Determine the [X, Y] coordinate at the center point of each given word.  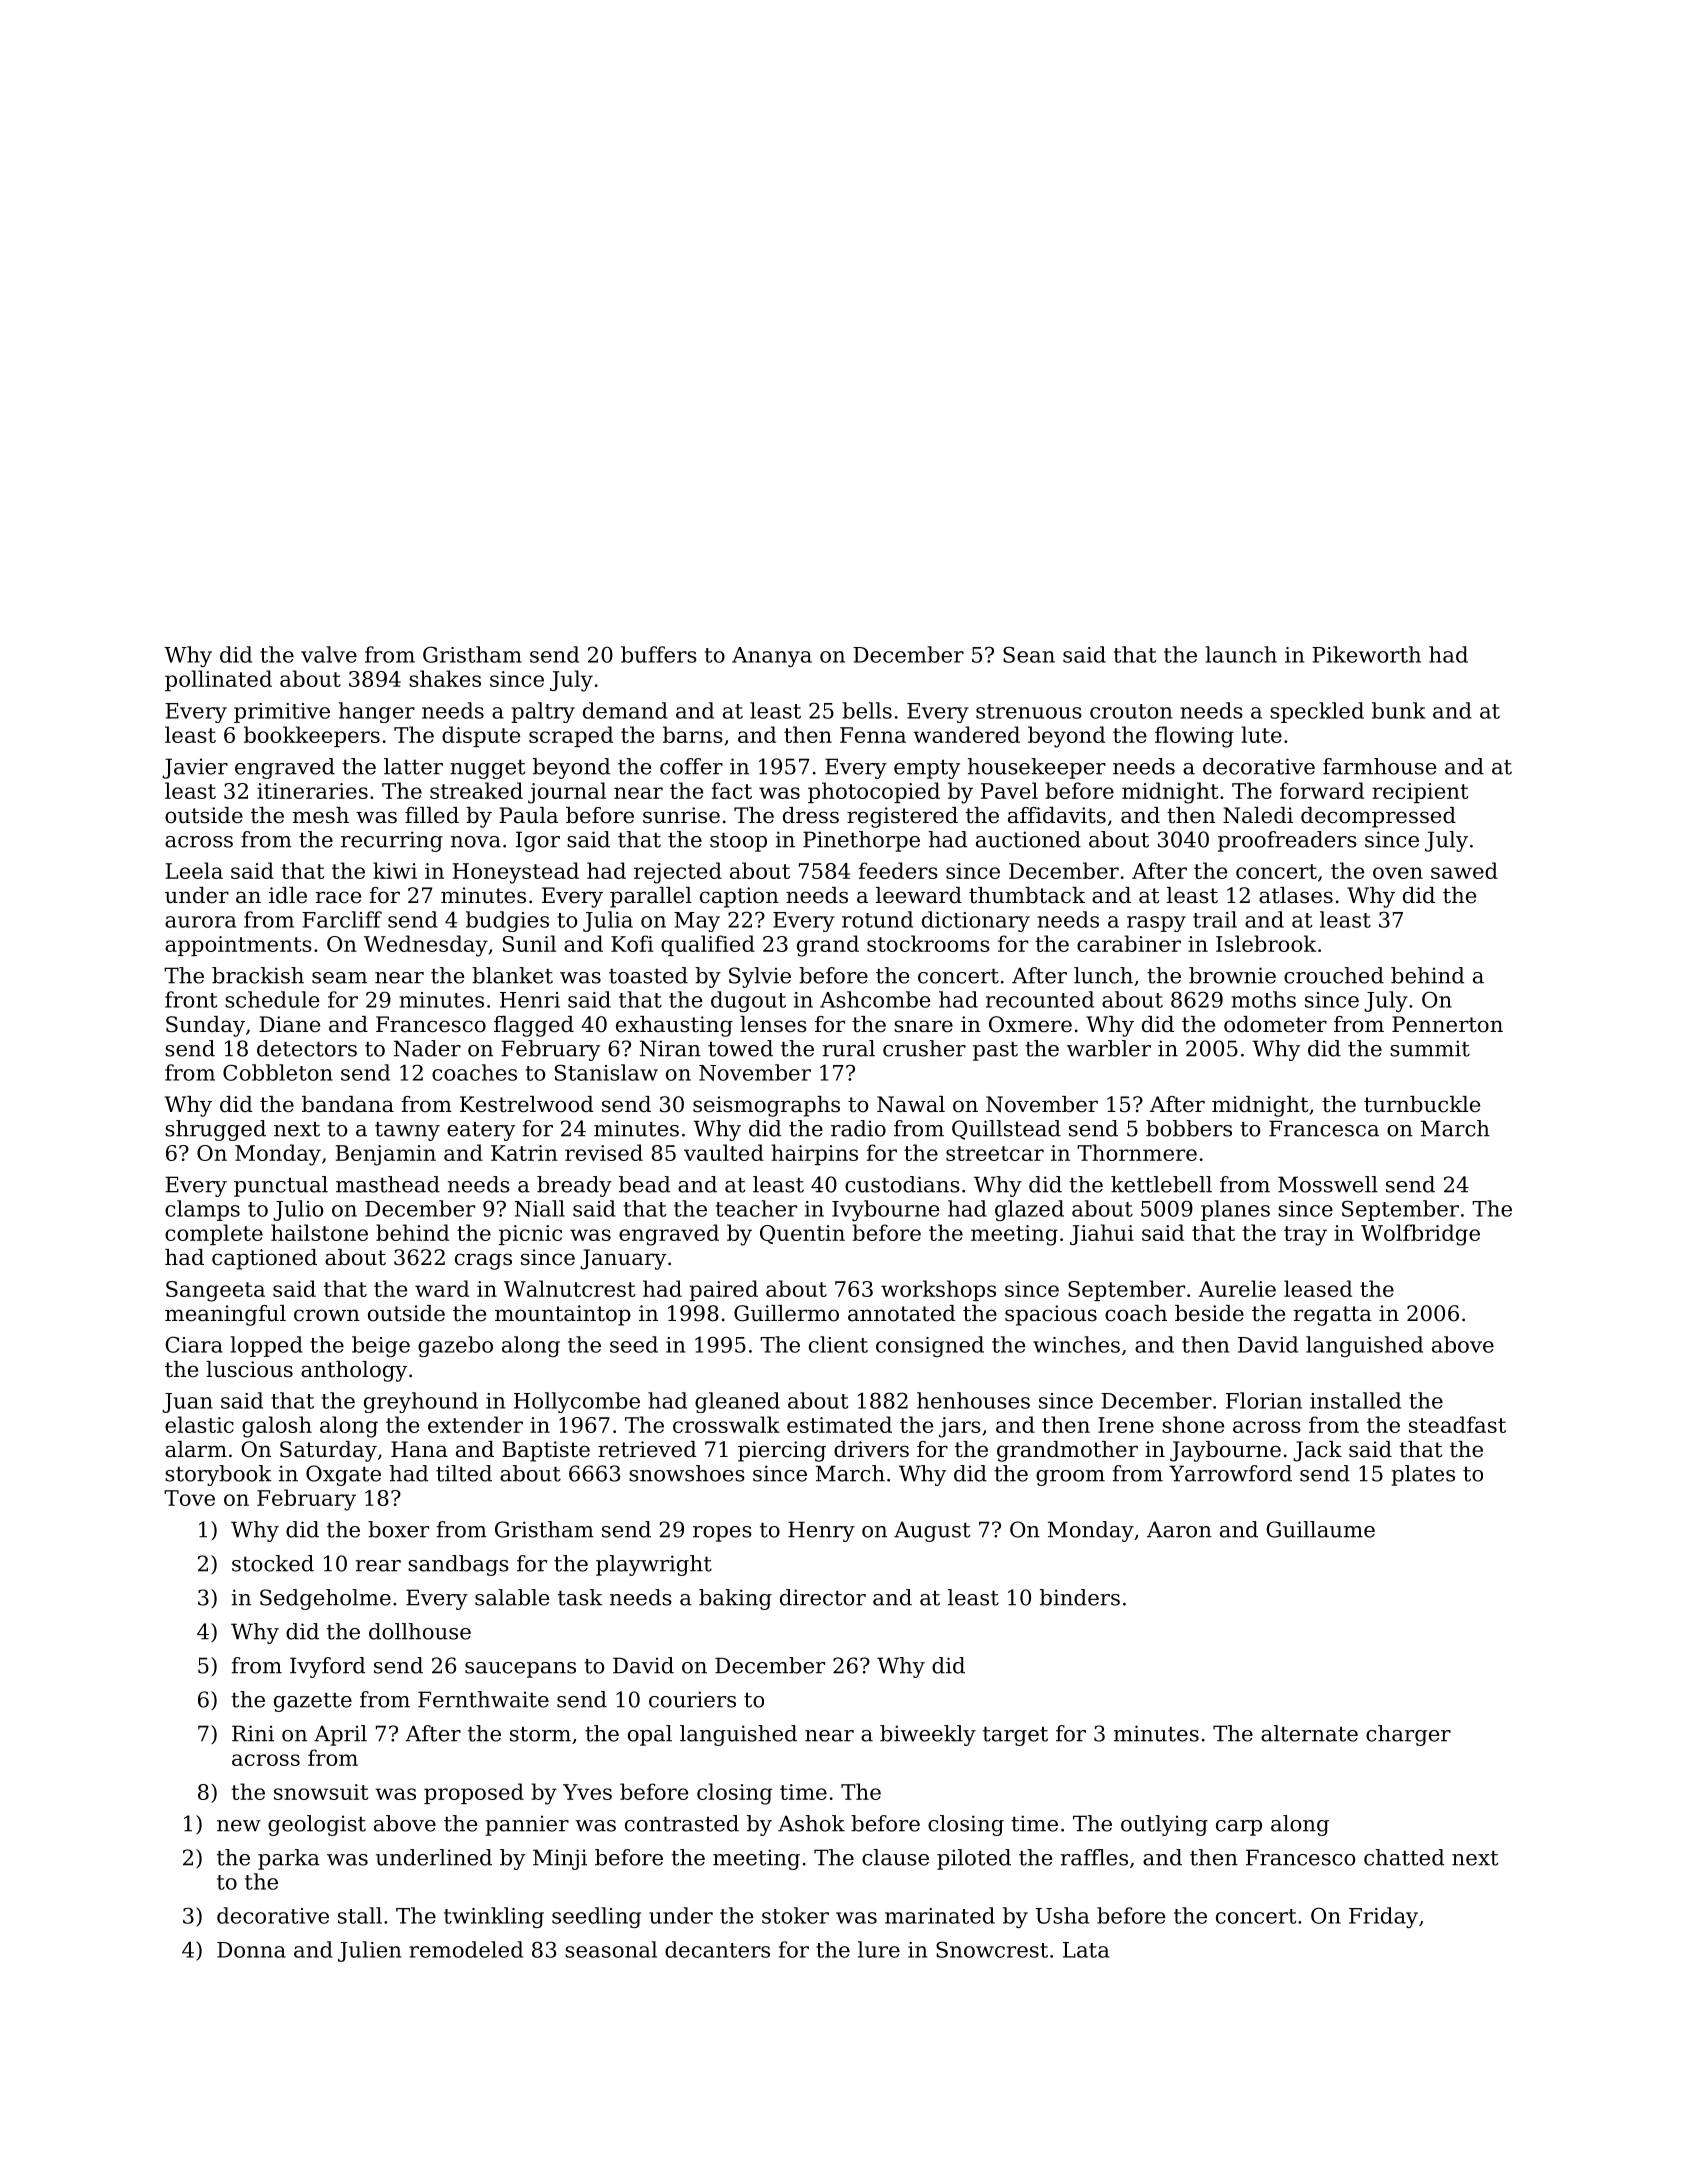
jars [960, 1427]
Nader [427, 1048]
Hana [419, 1449]
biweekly [928, 1735]
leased [1318, 1288]
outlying [1164, 1825]
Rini [253, 1733]
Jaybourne [1225, 1451]
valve [329, 654]
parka [289, 1859]
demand [625, 710]
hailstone [319, 1232]
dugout [748, 1001]
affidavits [1057, 815]
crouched [1334, 975]
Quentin [802, 1234]
